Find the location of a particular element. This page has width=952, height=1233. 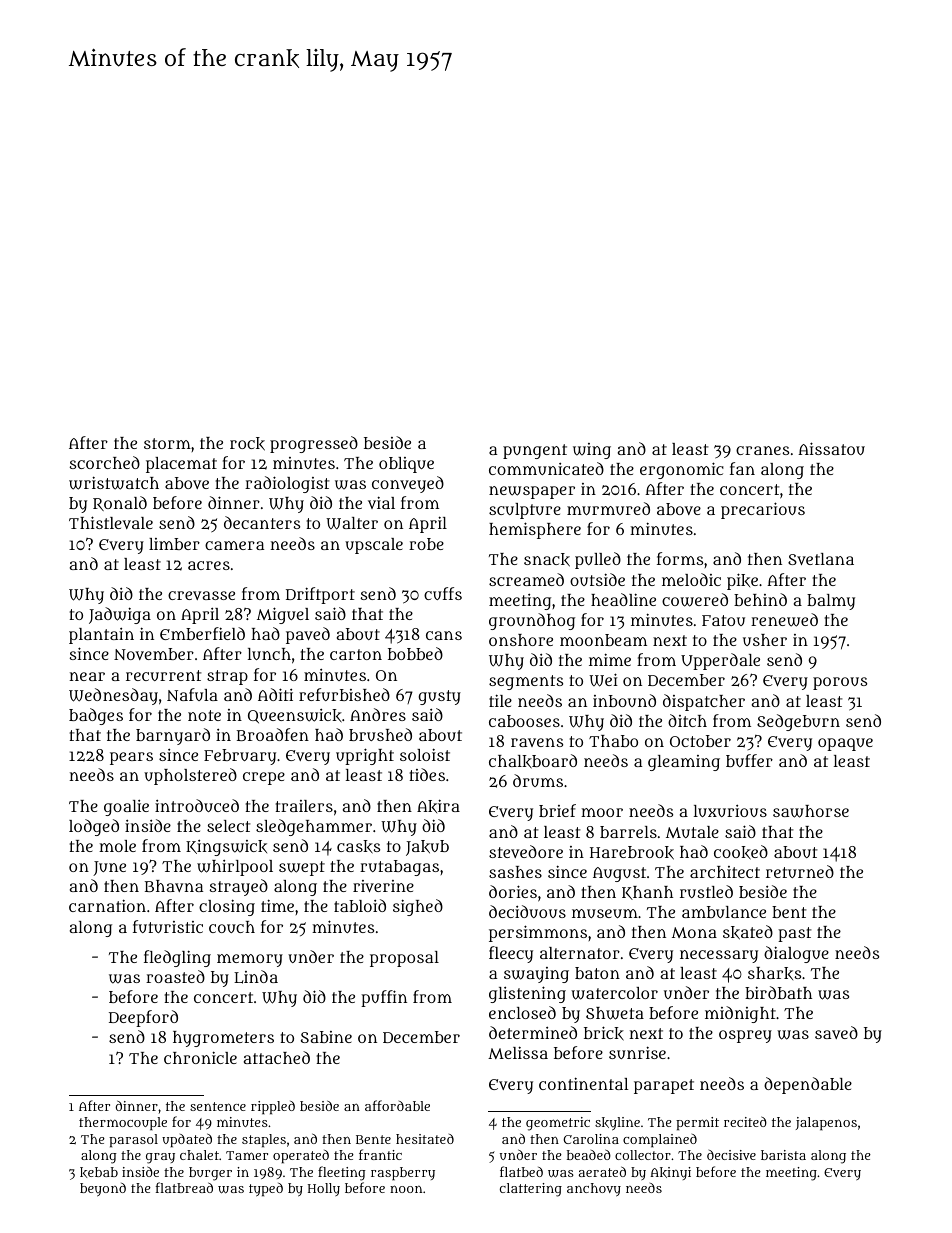

oblique is located at coordinates (406, 465).
